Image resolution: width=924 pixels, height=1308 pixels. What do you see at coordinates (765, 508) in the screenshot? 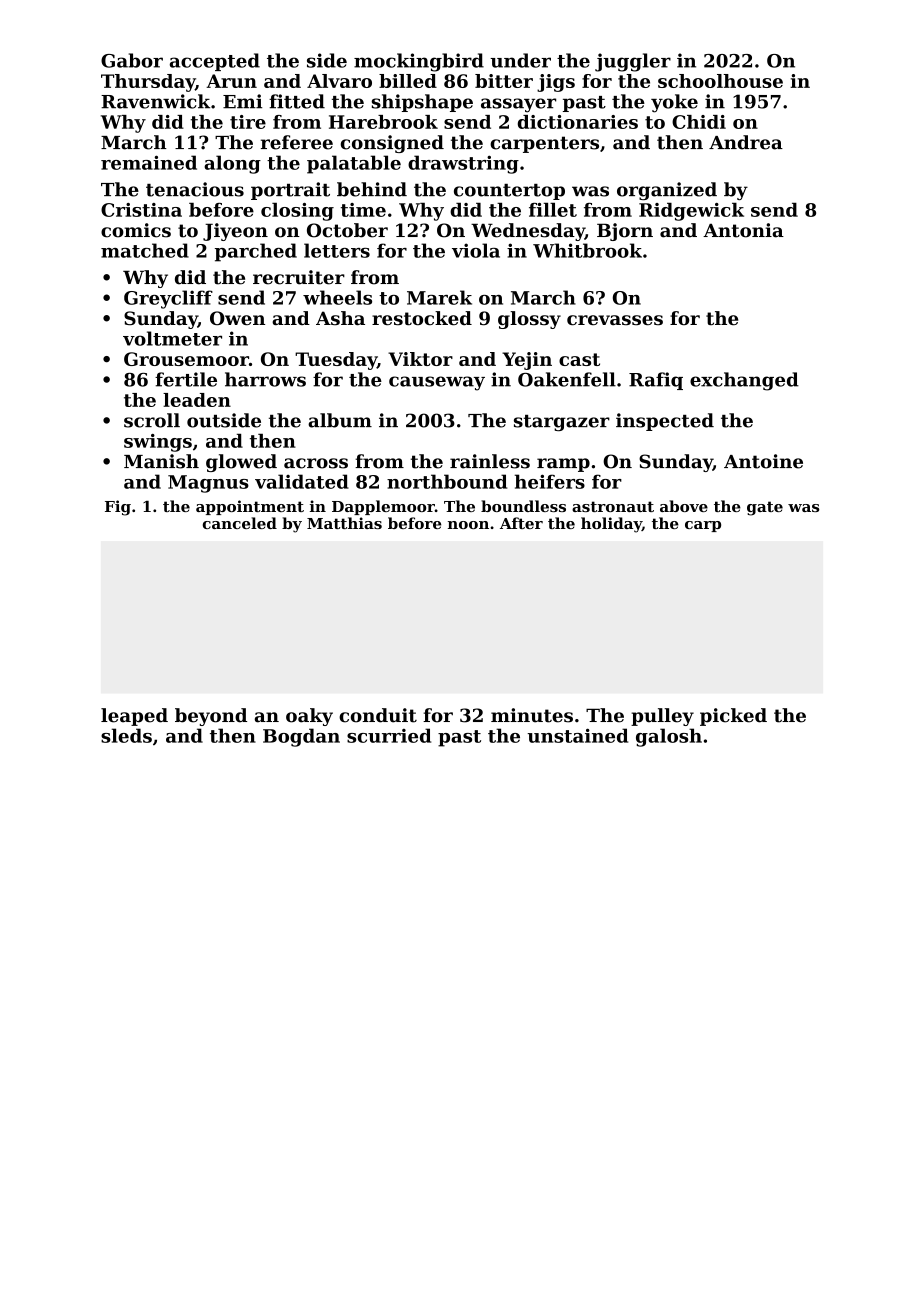
I see `gate` at bounding box center [765, 508].
